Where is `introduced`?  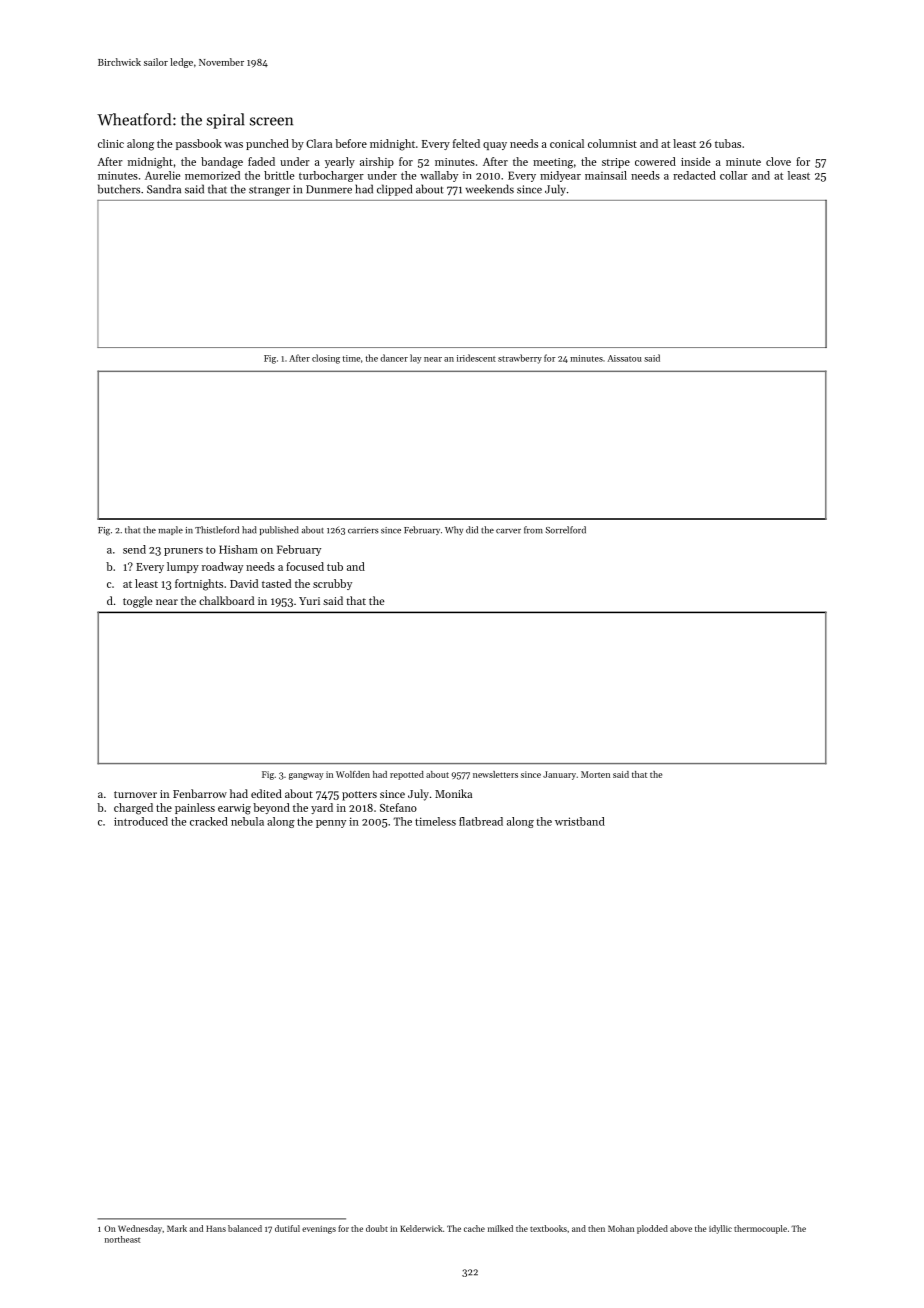
introduced is located at coordinates (141, 821).
